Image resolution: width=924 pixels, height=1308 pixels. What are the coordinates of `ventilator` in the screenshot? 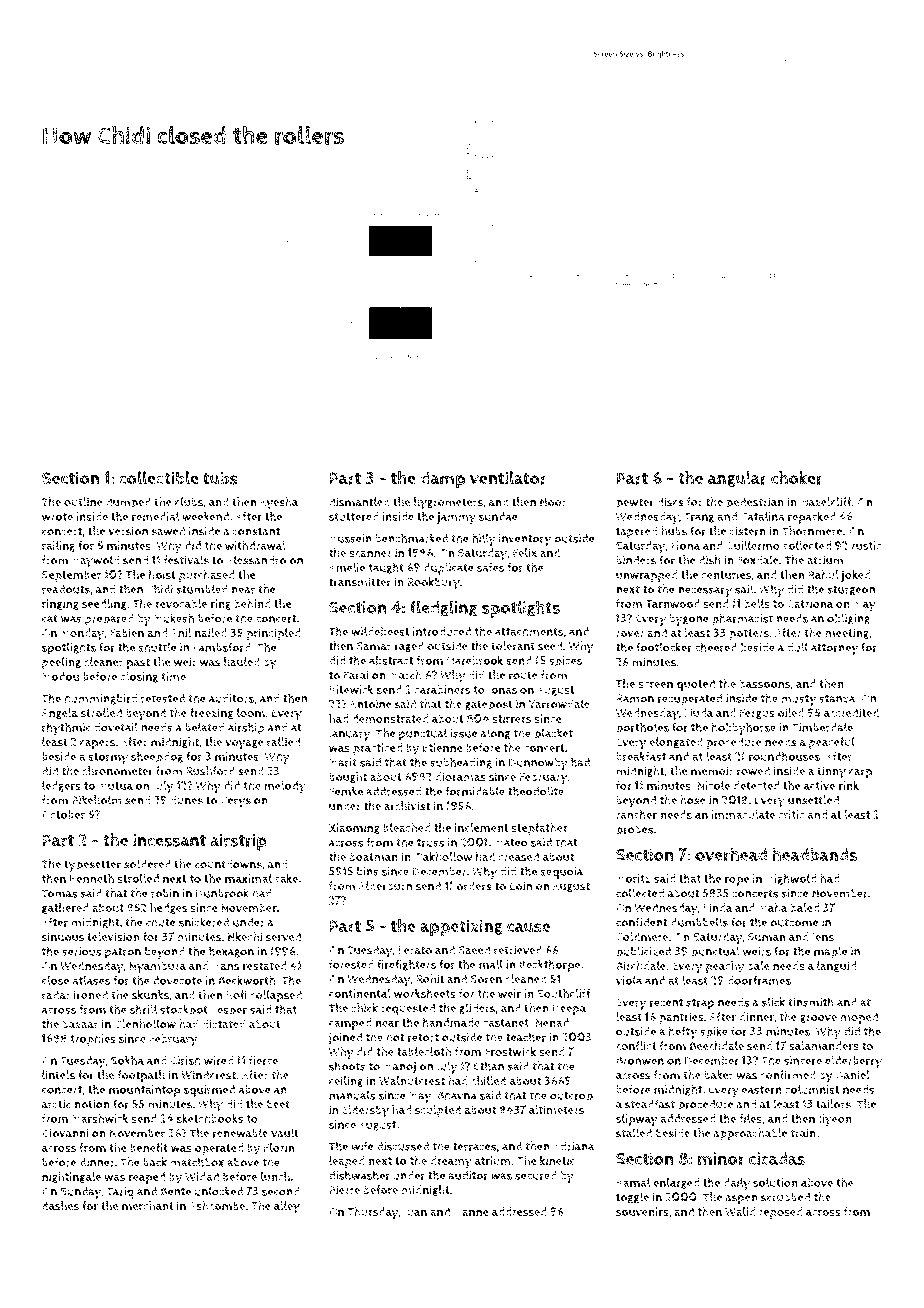 It's located at (508, 478).
